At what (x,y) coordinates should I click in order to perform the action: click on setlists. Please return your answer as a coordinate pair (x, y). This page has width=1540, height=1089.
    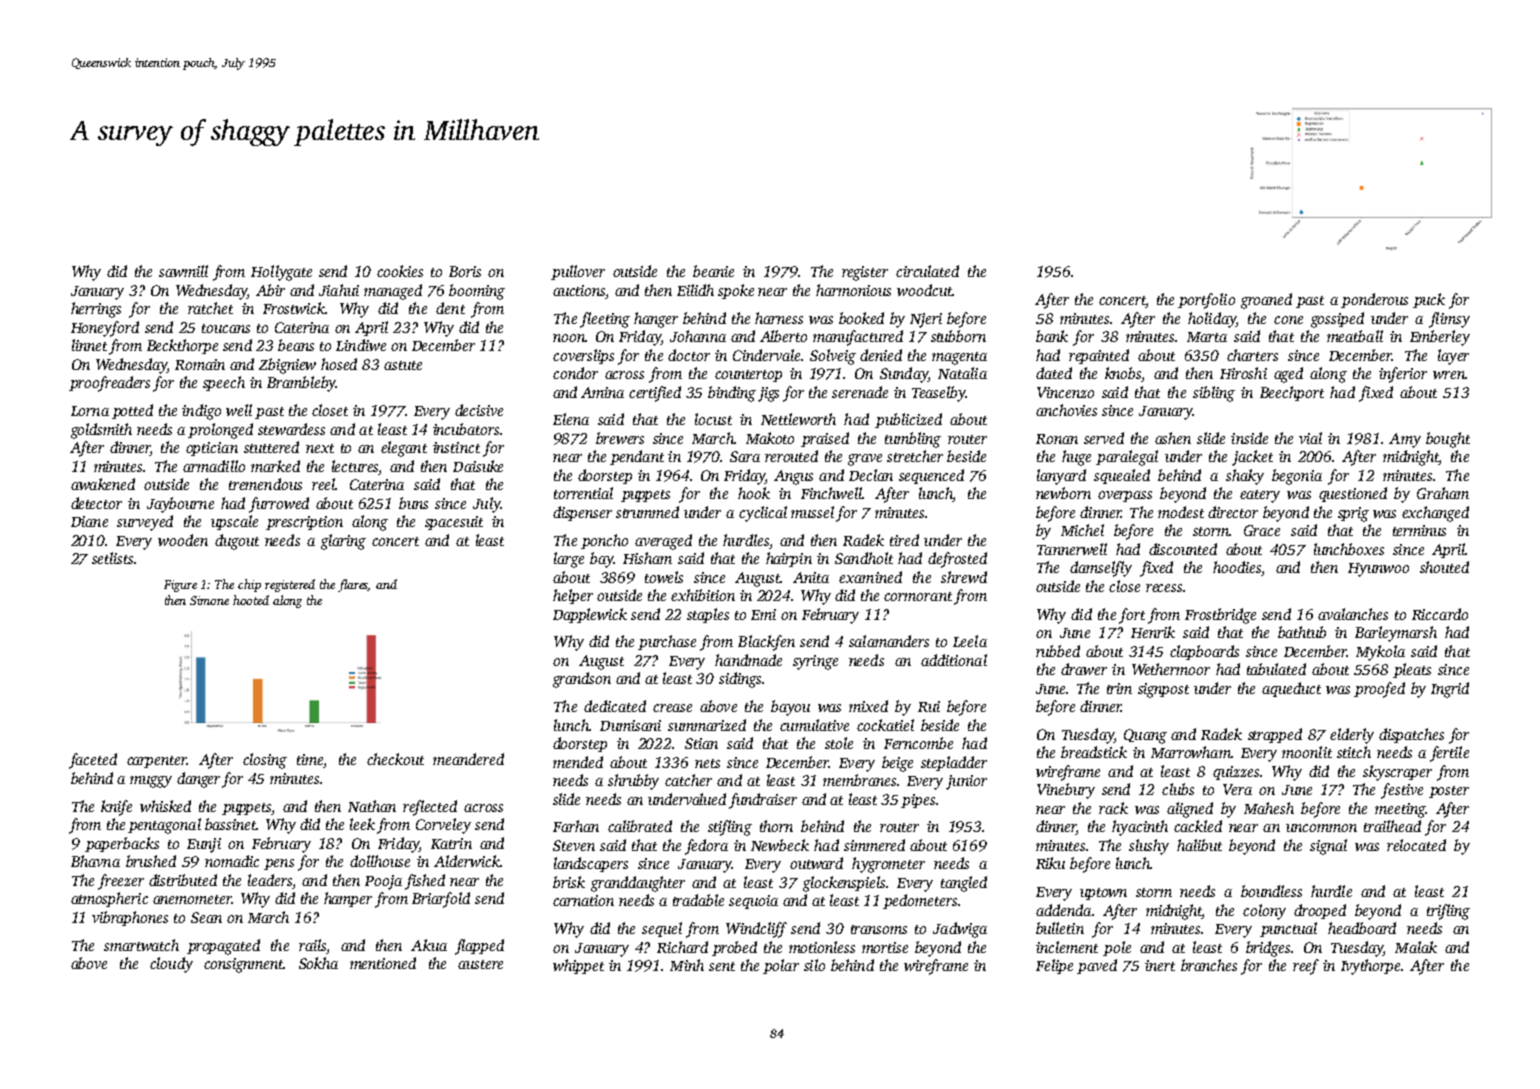
    Looking at the image, I should click on (112, 558).
